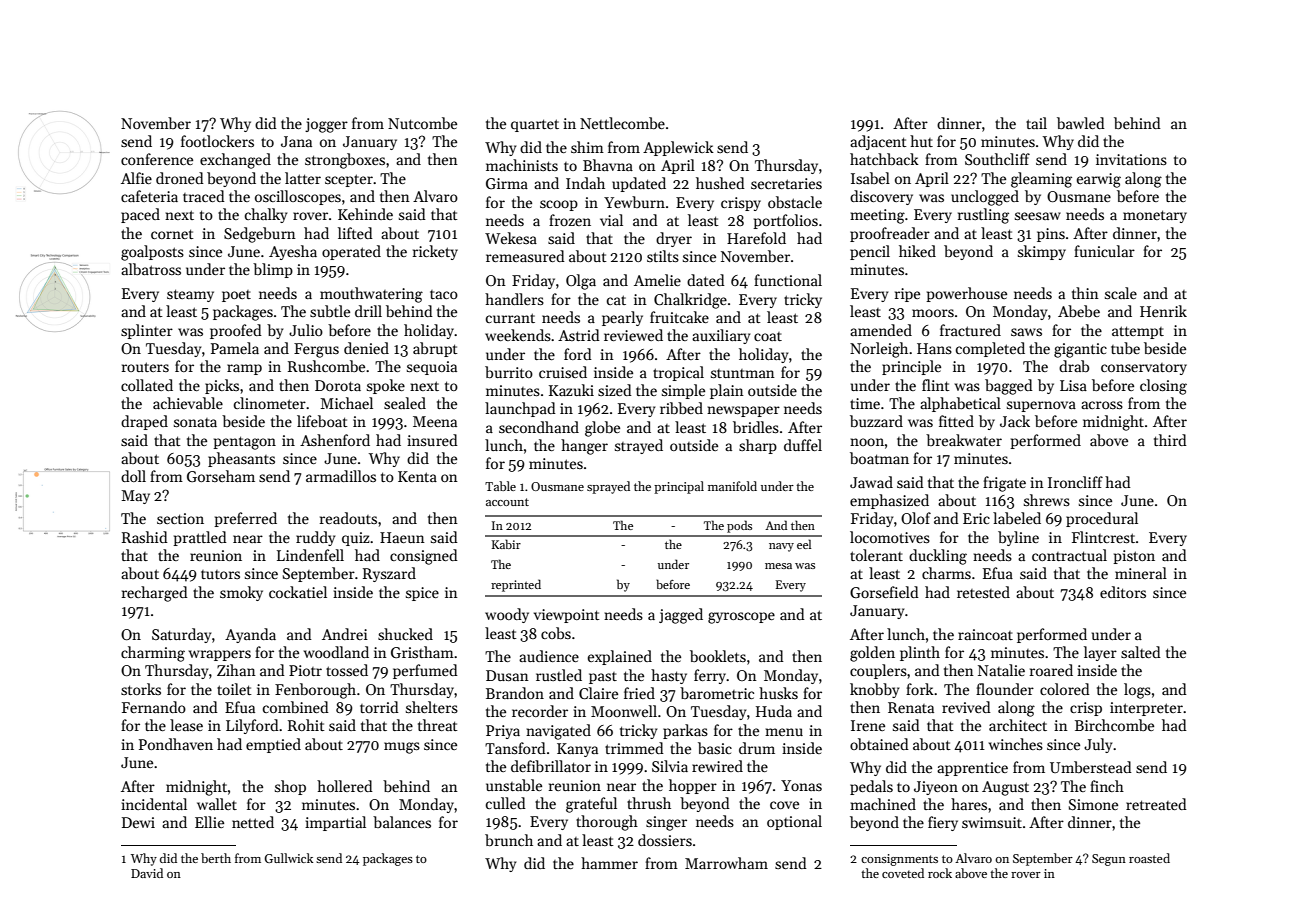 This screenshot has width=1308, height=924. I want to click on Gullwick, so click(289, 858).
